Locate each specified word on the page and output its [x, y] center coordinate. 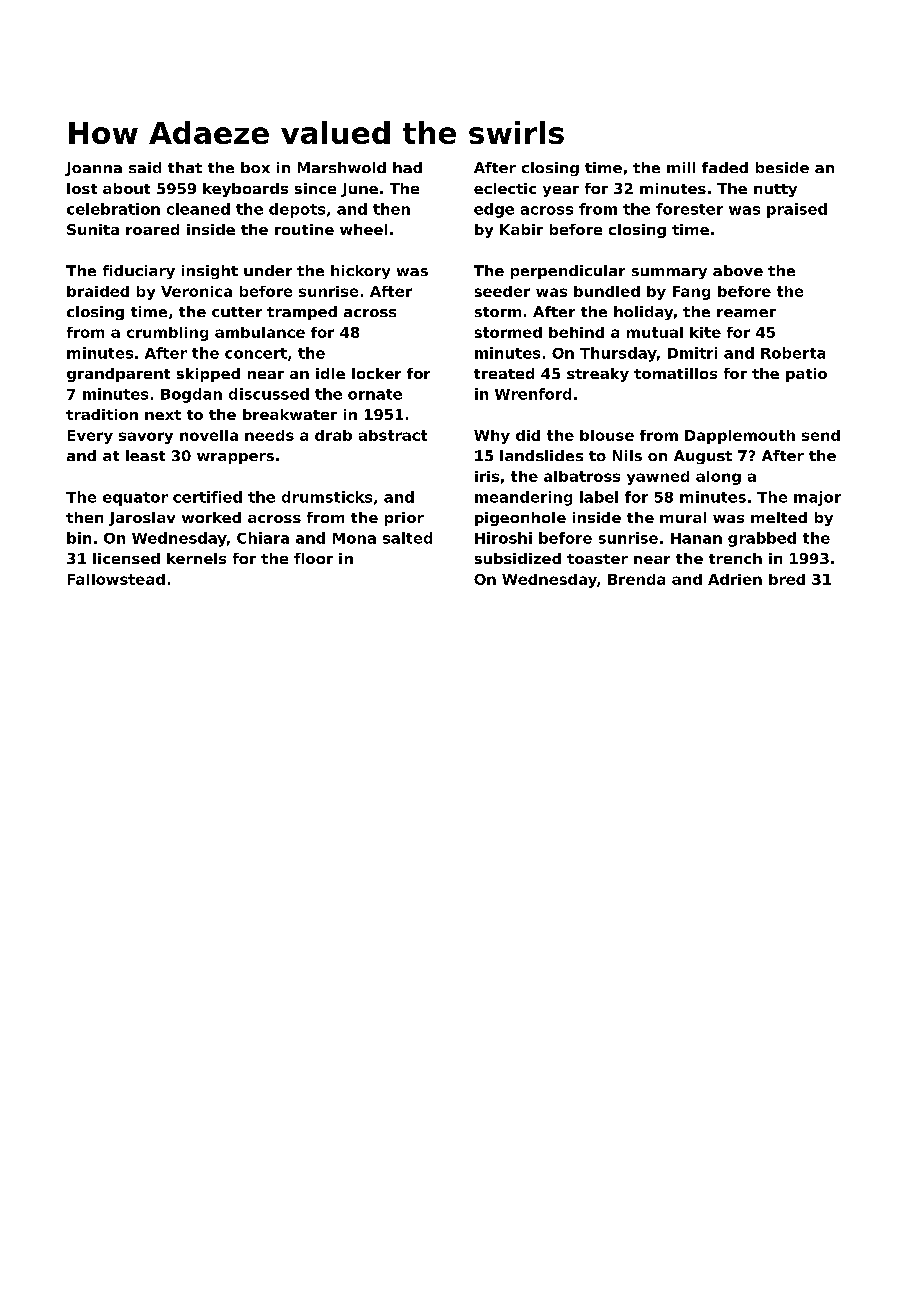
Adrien [735, 579]
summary [669, 273]
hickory [360, 272]
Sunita [93, 229]
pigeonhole [520, 519]
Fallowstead [116, 579]
